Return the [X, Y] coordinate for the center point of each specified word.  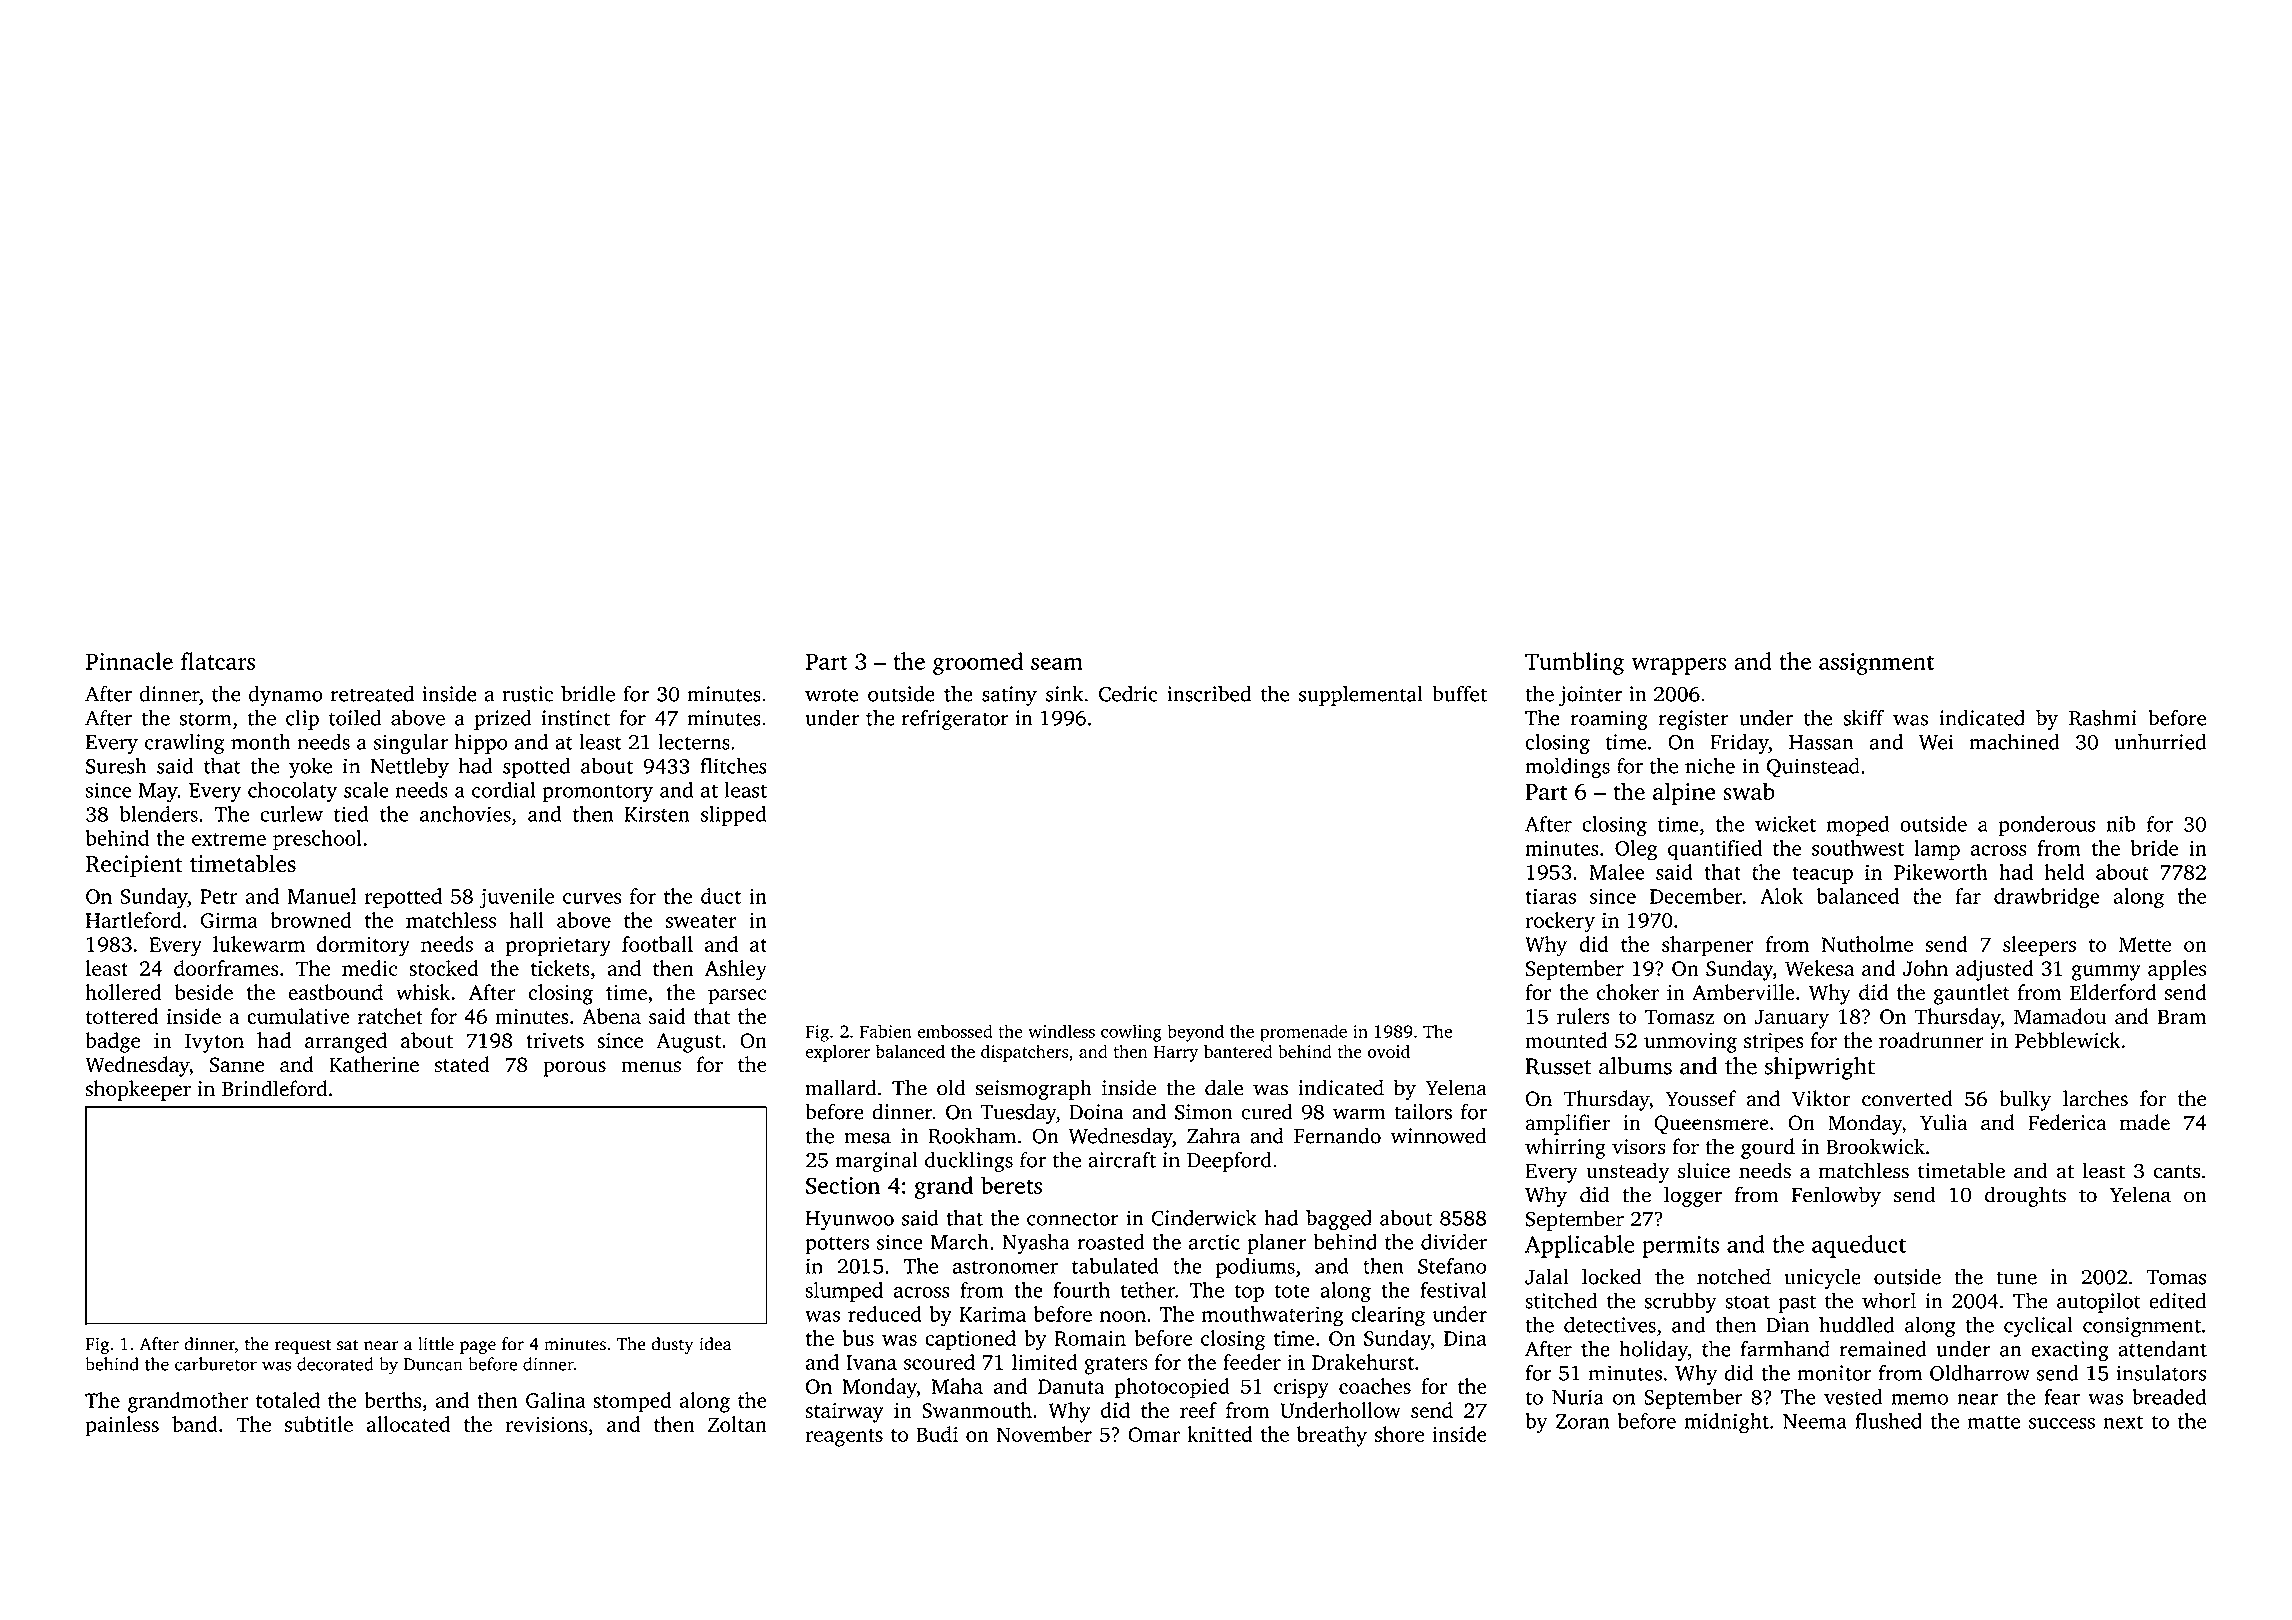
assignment [1876, 664]
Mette [2145, 944]
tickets [560, 968]
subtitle [319, 1424]
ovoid [1389, 1051]
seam [1057, 664]
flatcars [218, 661]
